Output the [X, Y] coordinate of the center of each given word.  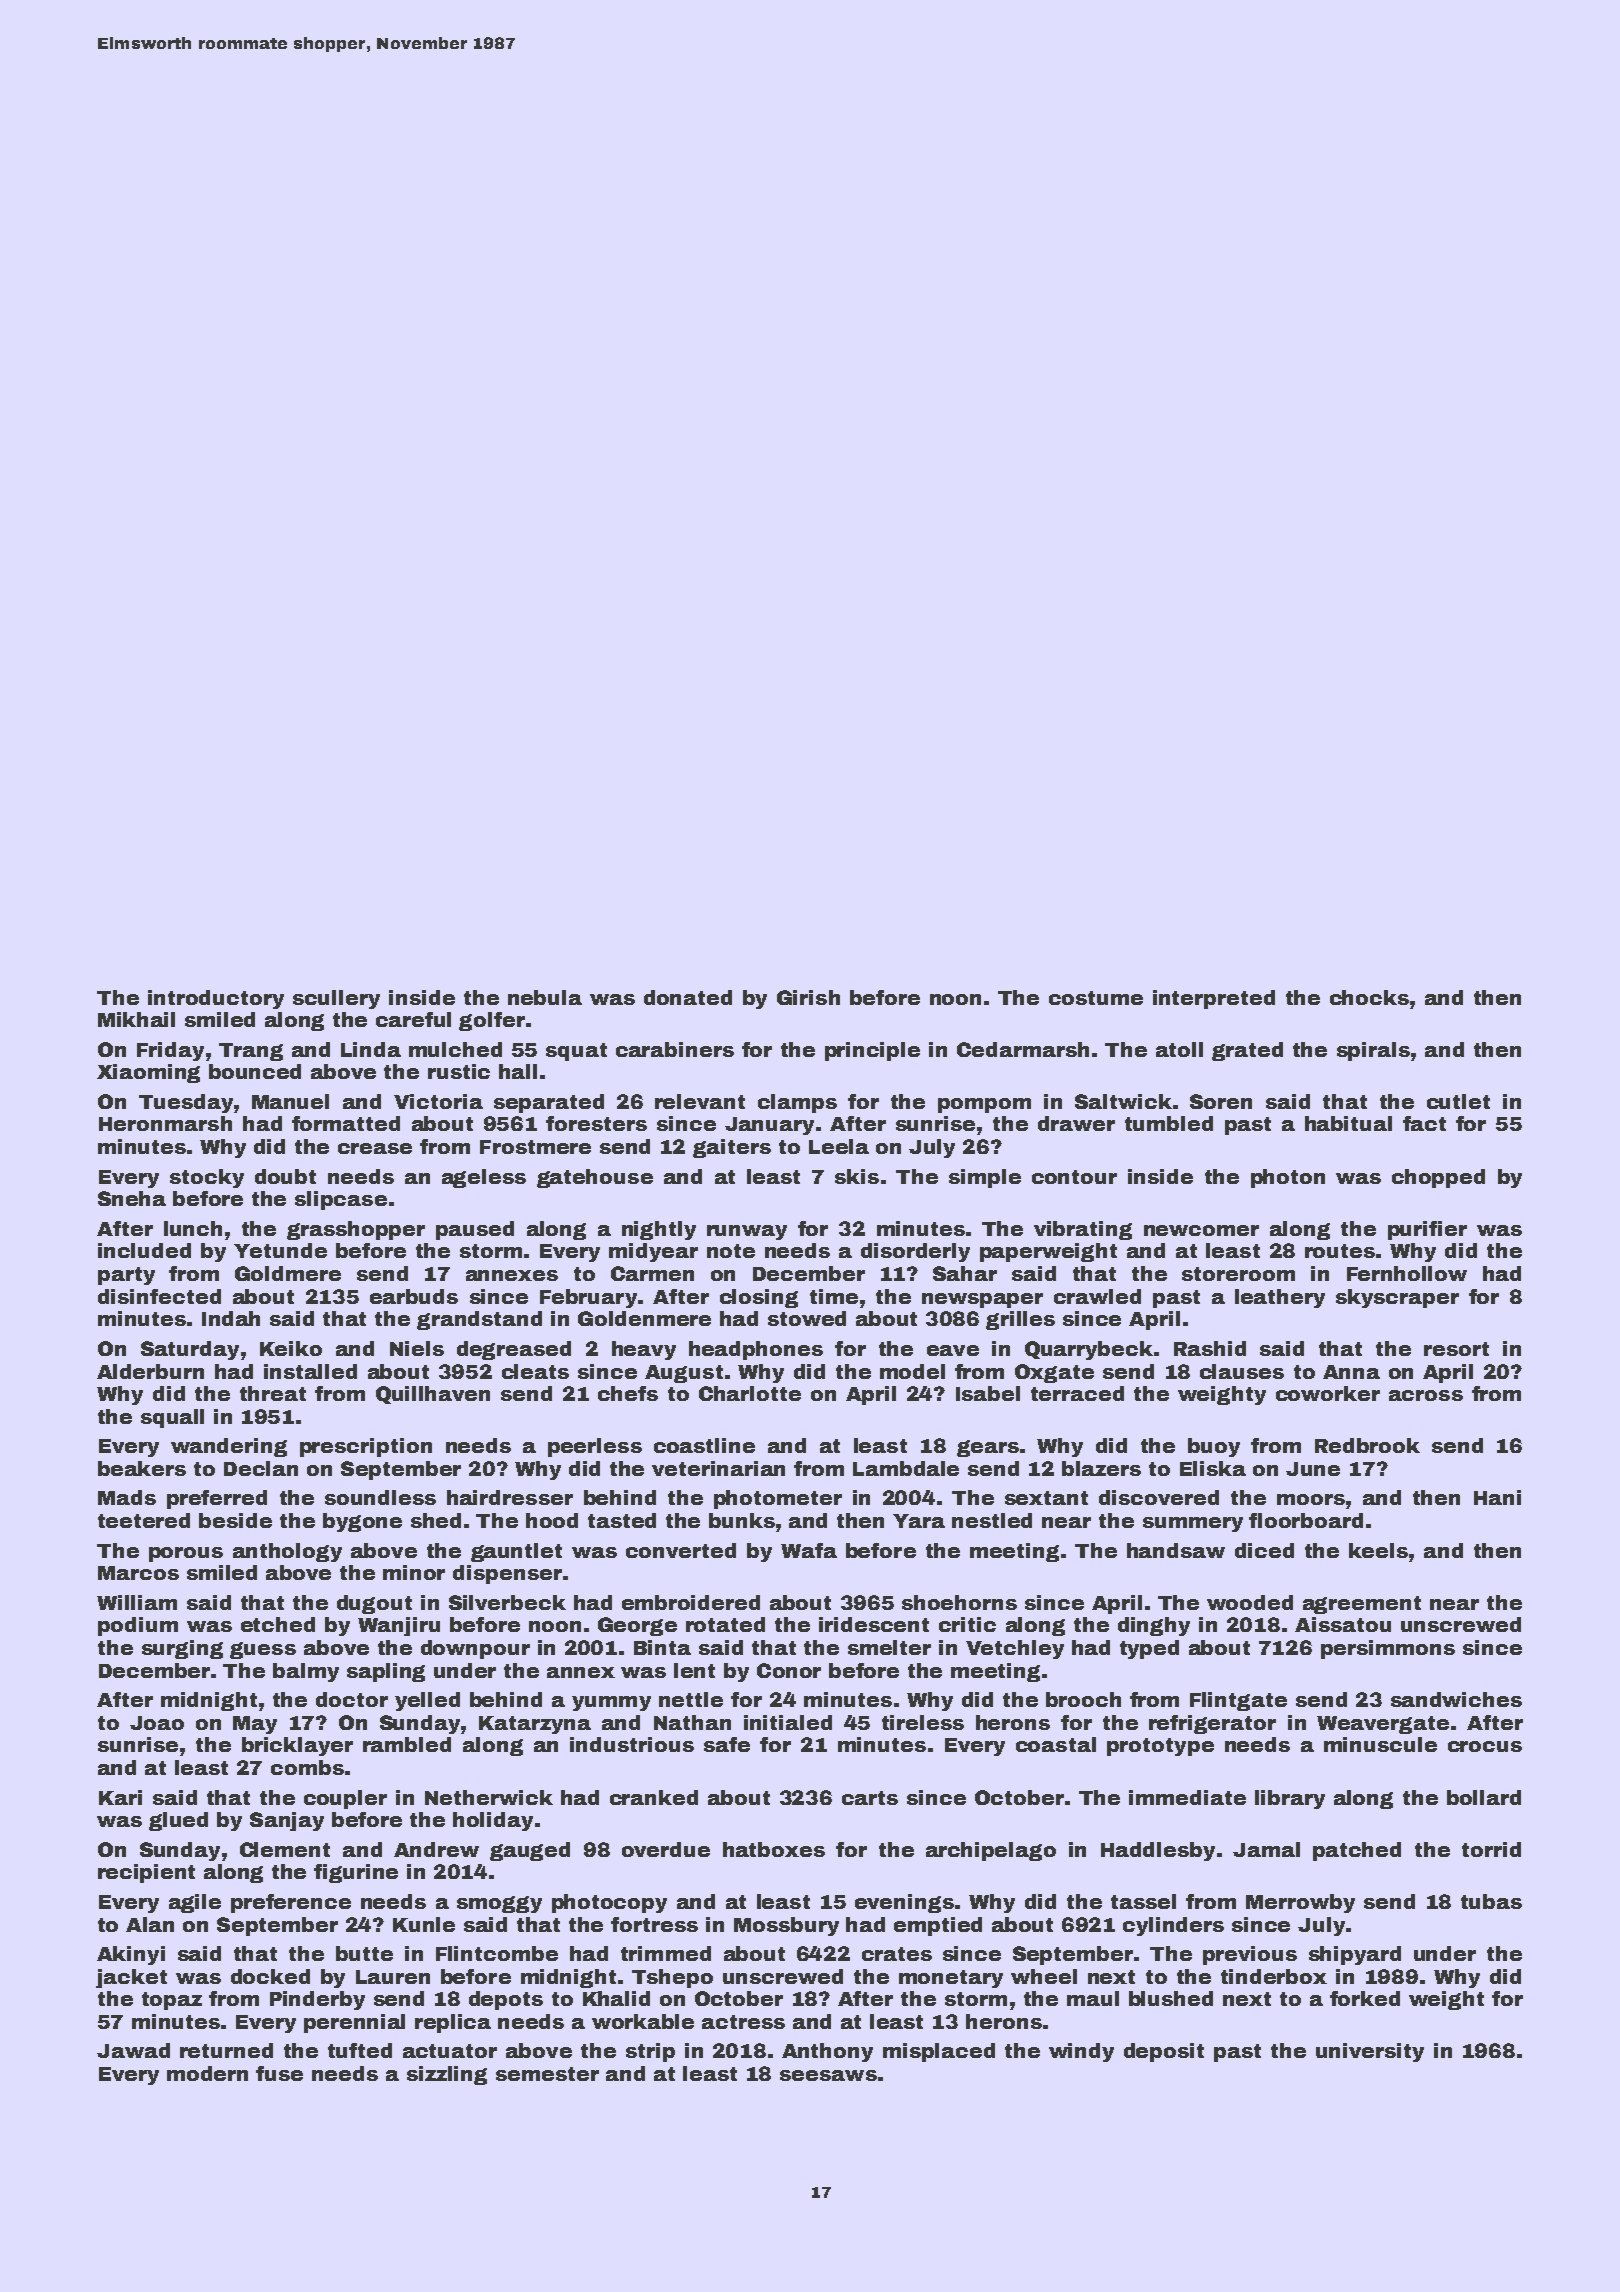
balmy [306, 1672]
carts [870, 1798]
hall [518, 1071]
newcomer [1201, 1230]
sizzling [447, 2075]
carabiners [675, 1049]
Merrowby [1300, 1903]
